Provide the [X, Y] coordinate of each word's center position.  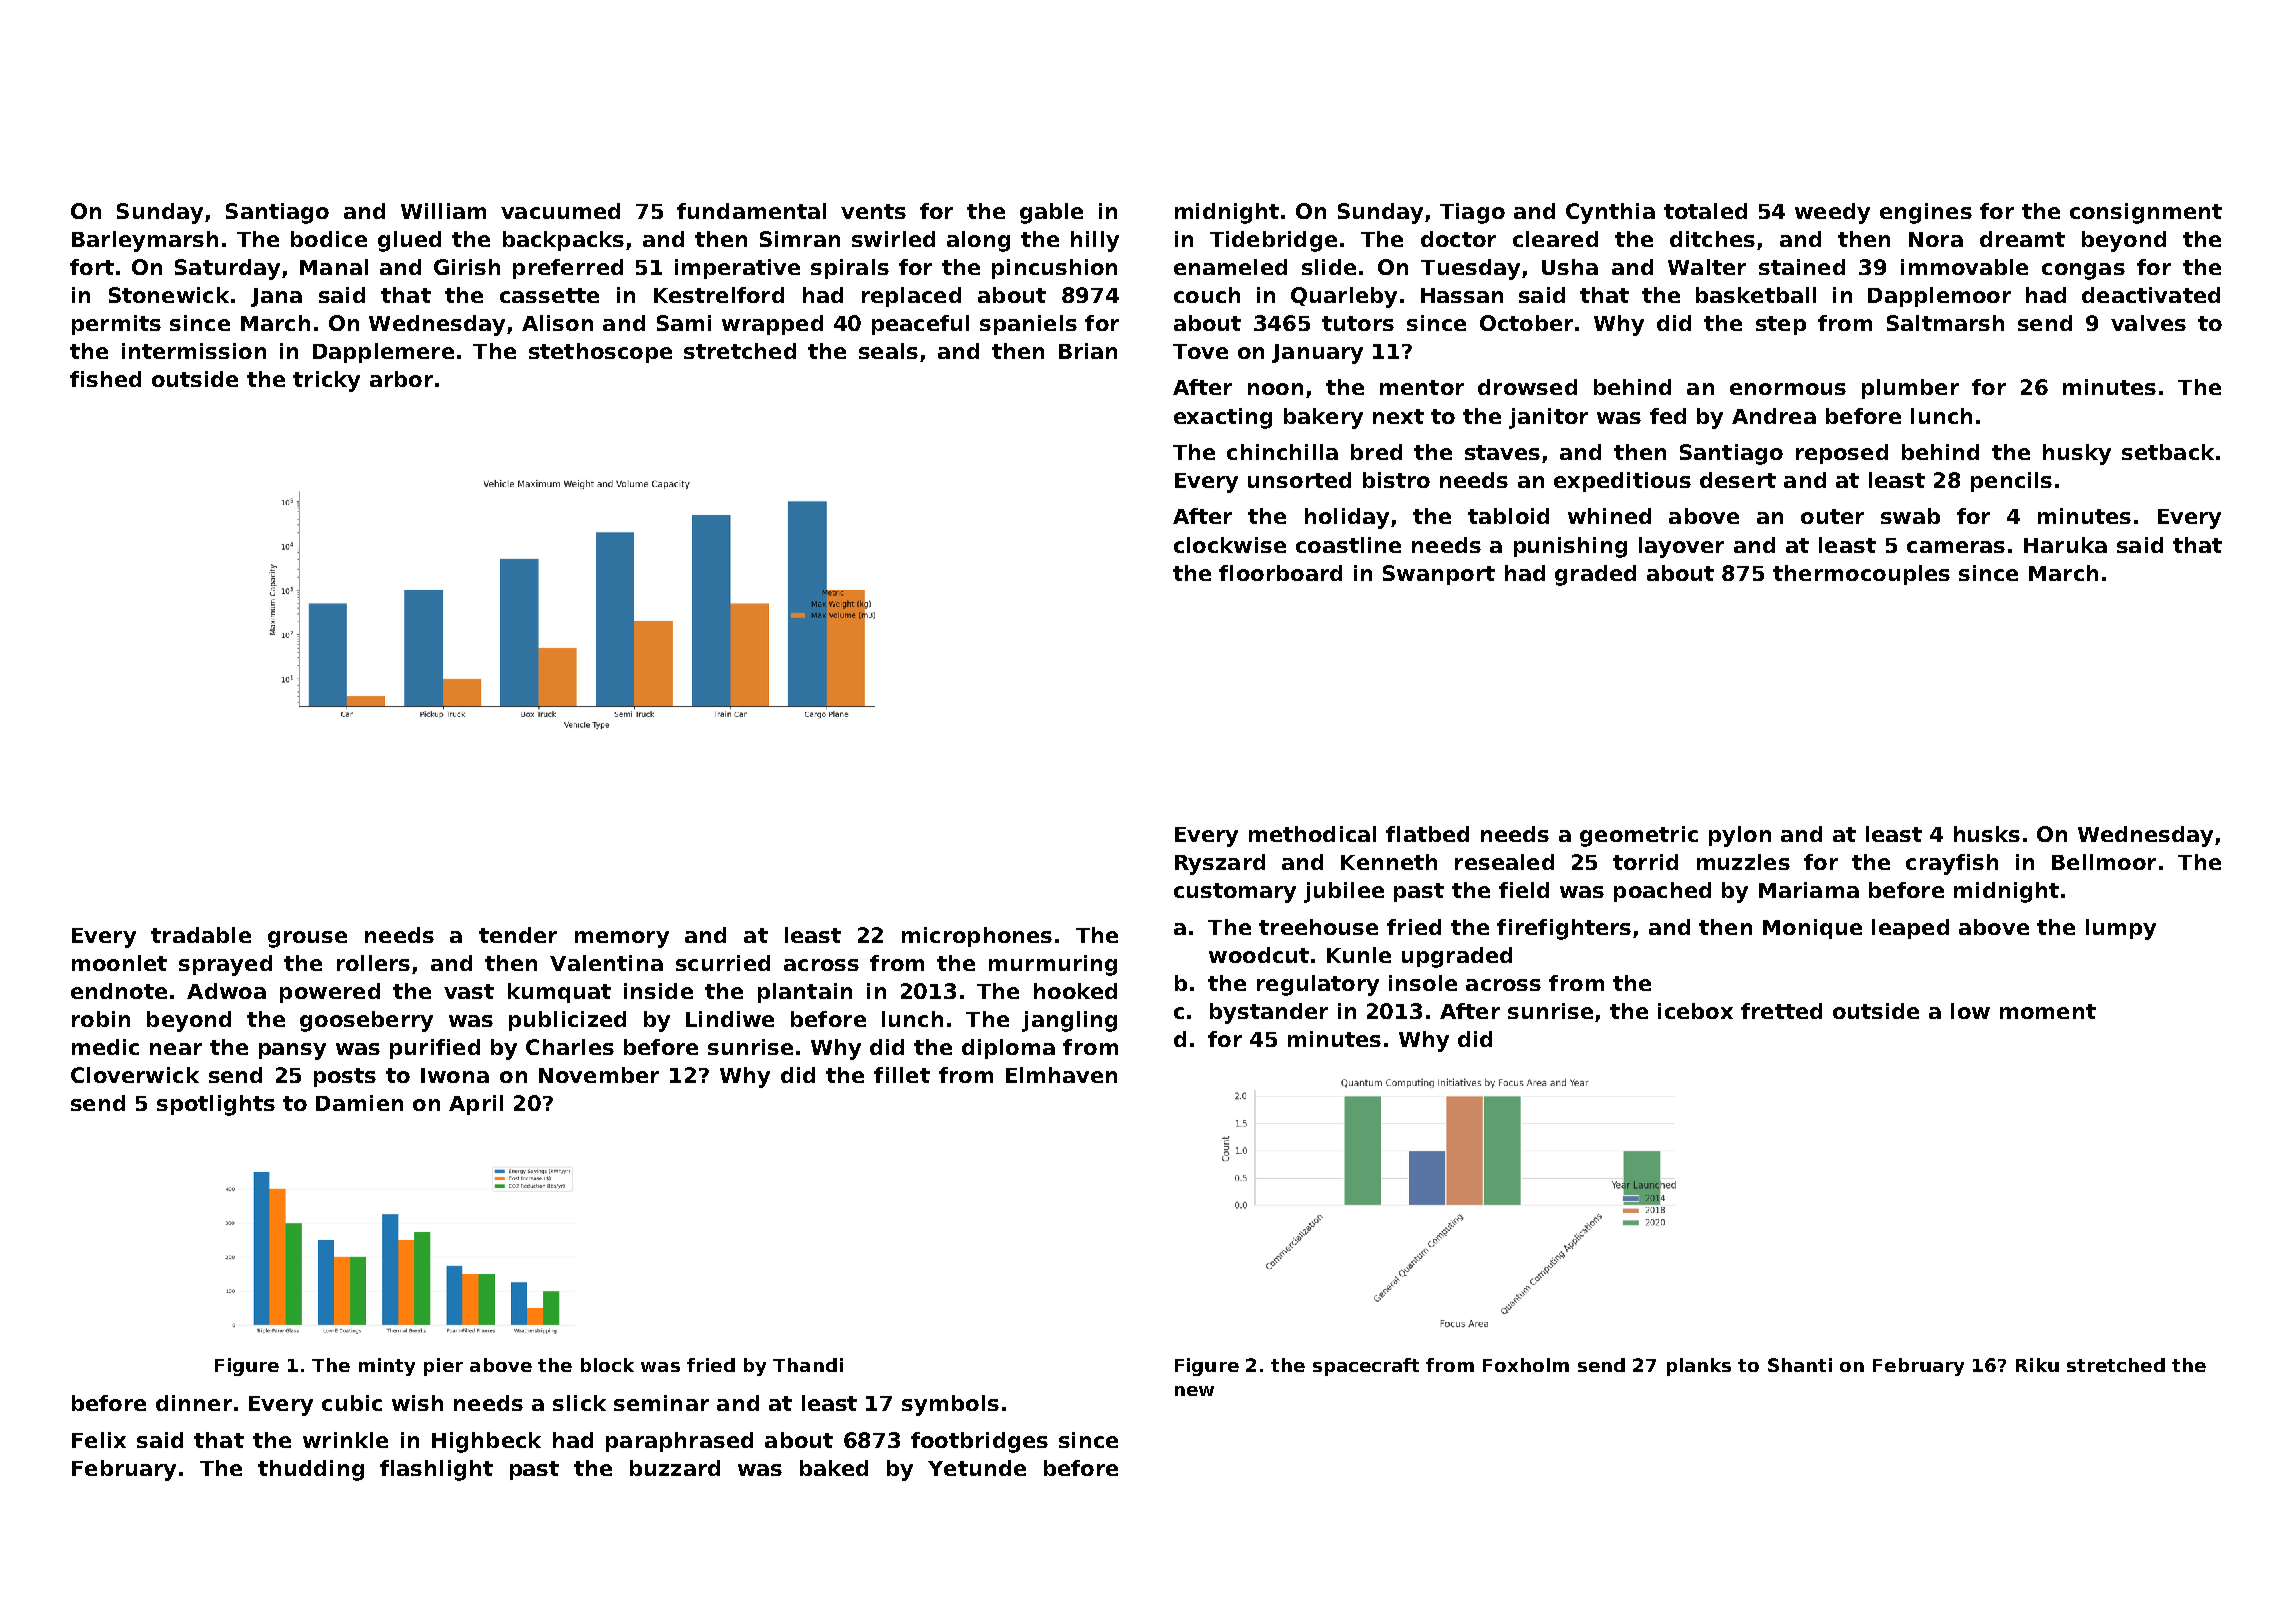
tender [518, 935]
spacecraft [1366, 1367]
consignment [2146, 213]
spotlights [216, 1105]
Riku [2037, 1365]
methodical [1312, 834]
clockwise [1230, 545]
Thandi [808, 1365]
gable [1051, 213]
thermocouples [1861, 575]
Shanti [1800, 1365]
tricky [326, 381]
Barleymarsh [145, 241]
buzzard [675, 1468]
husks [1987, 834]
